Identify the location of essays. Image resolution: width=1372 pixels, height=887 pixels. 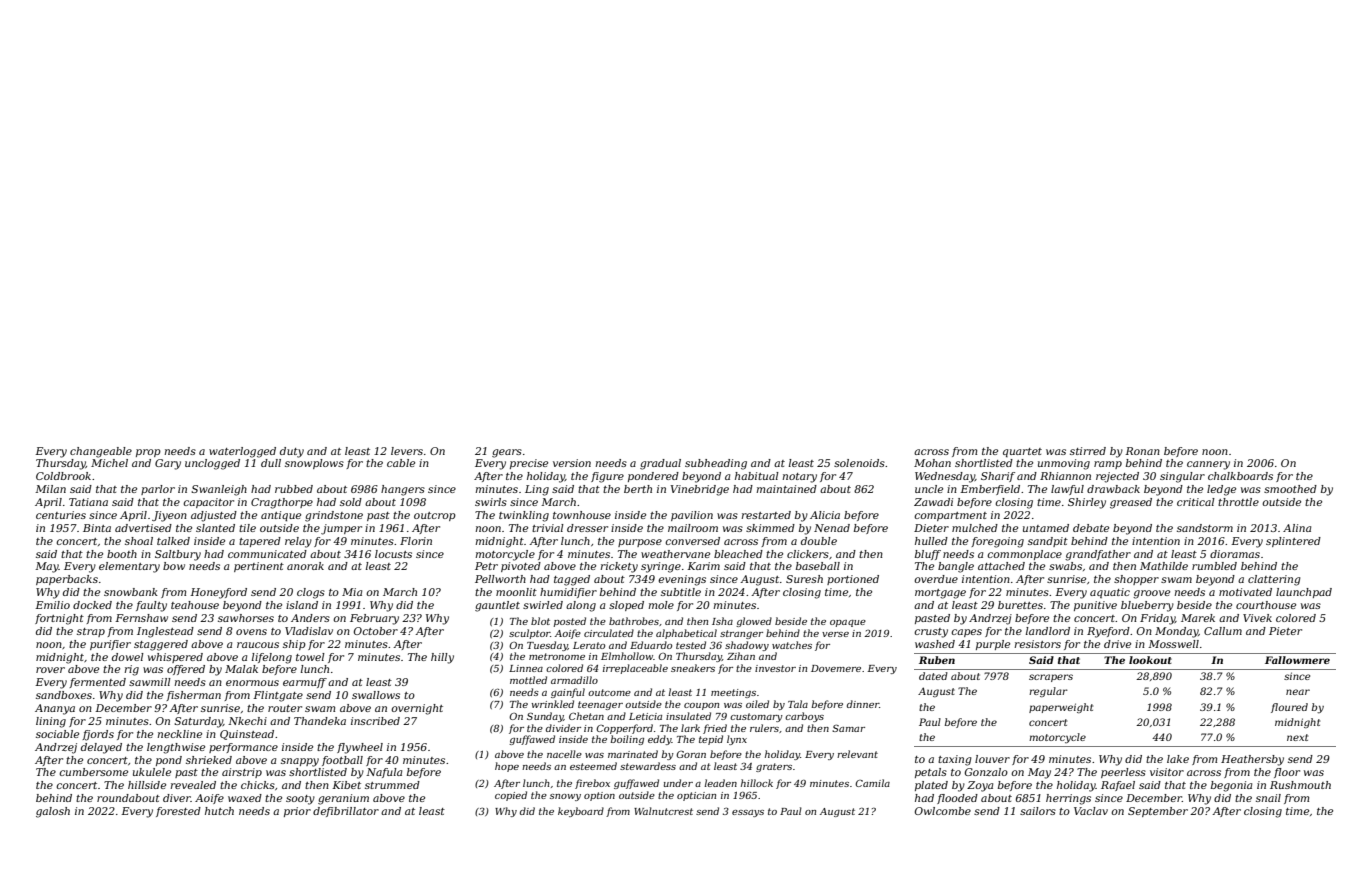
(748, 813).
